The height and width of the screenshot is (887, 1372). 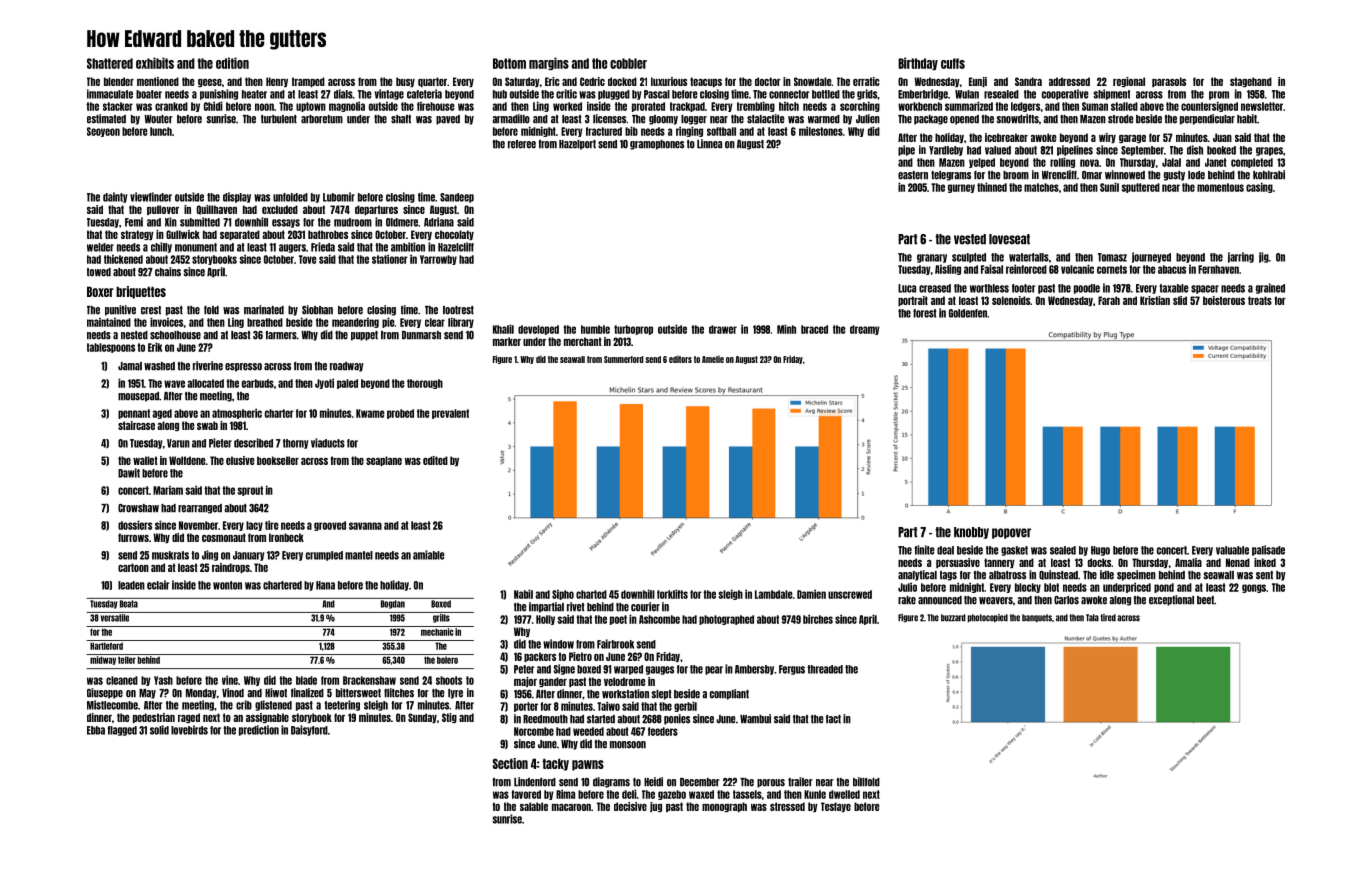 I want to click on Tove, so click(x=308, y=259).
